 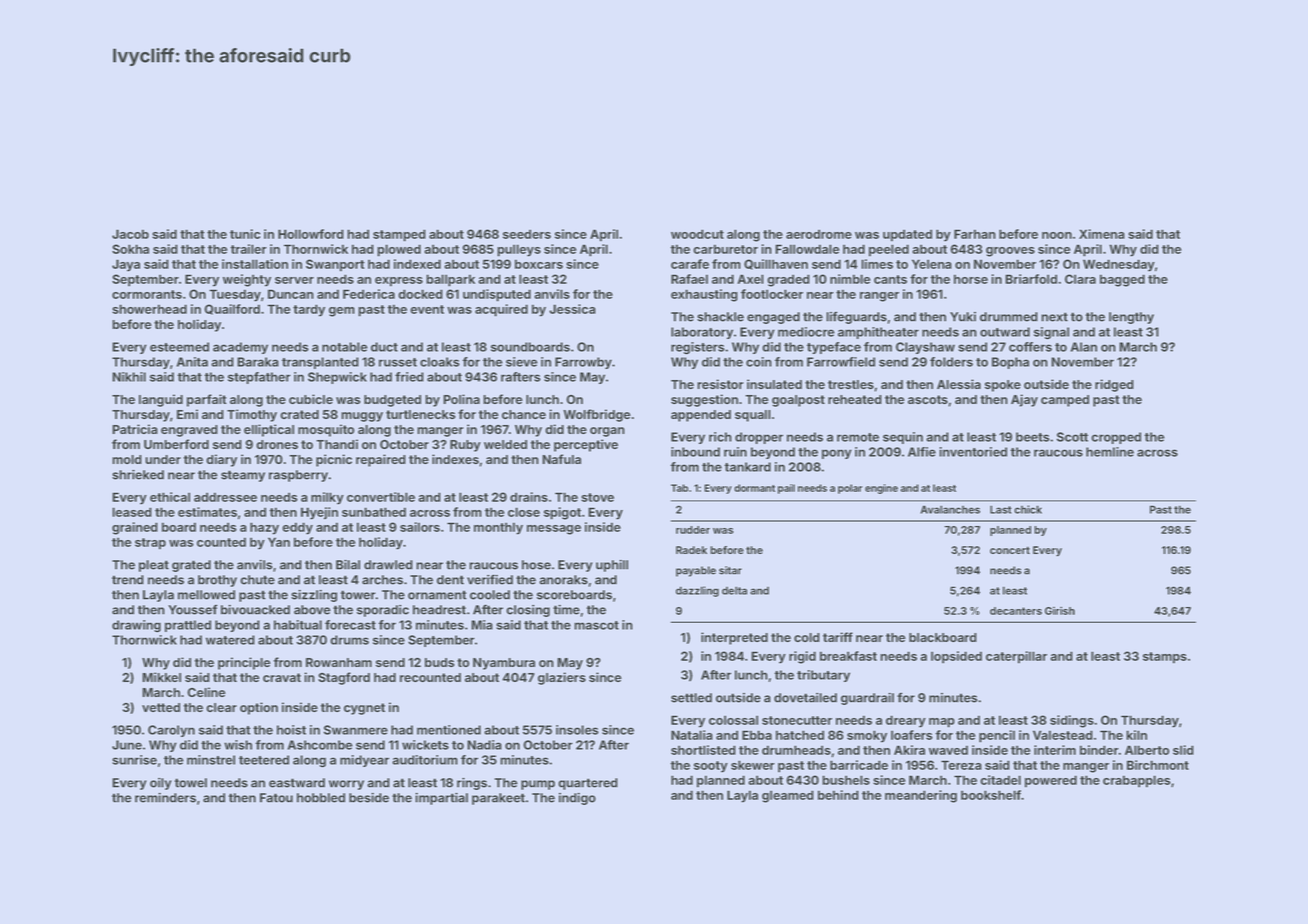 What do you see at coordinates (596, 415) in the screenshot?
I see `Wolfbridge` at bounding box center [596, 415].
